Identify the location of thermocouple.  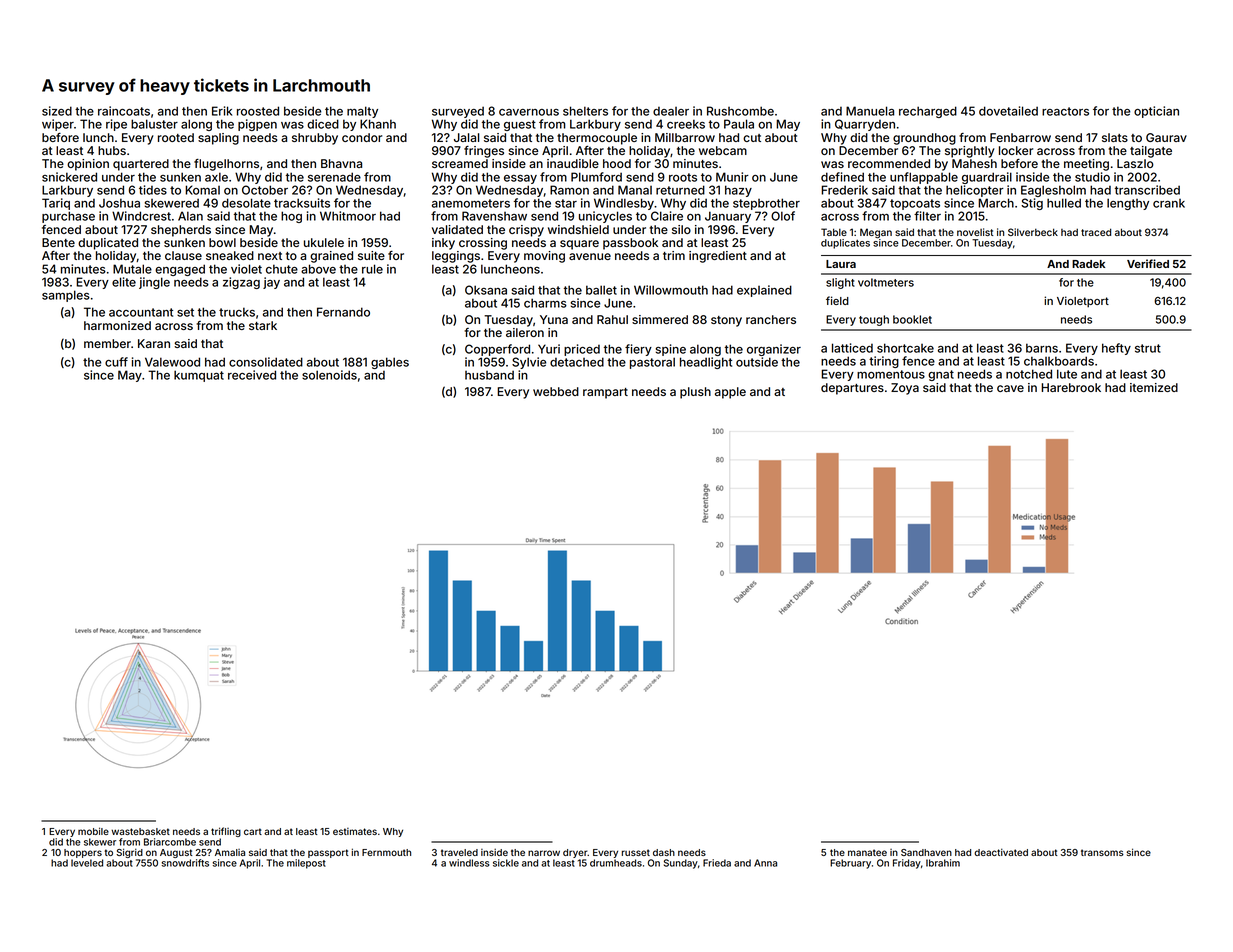
(597, 139).
